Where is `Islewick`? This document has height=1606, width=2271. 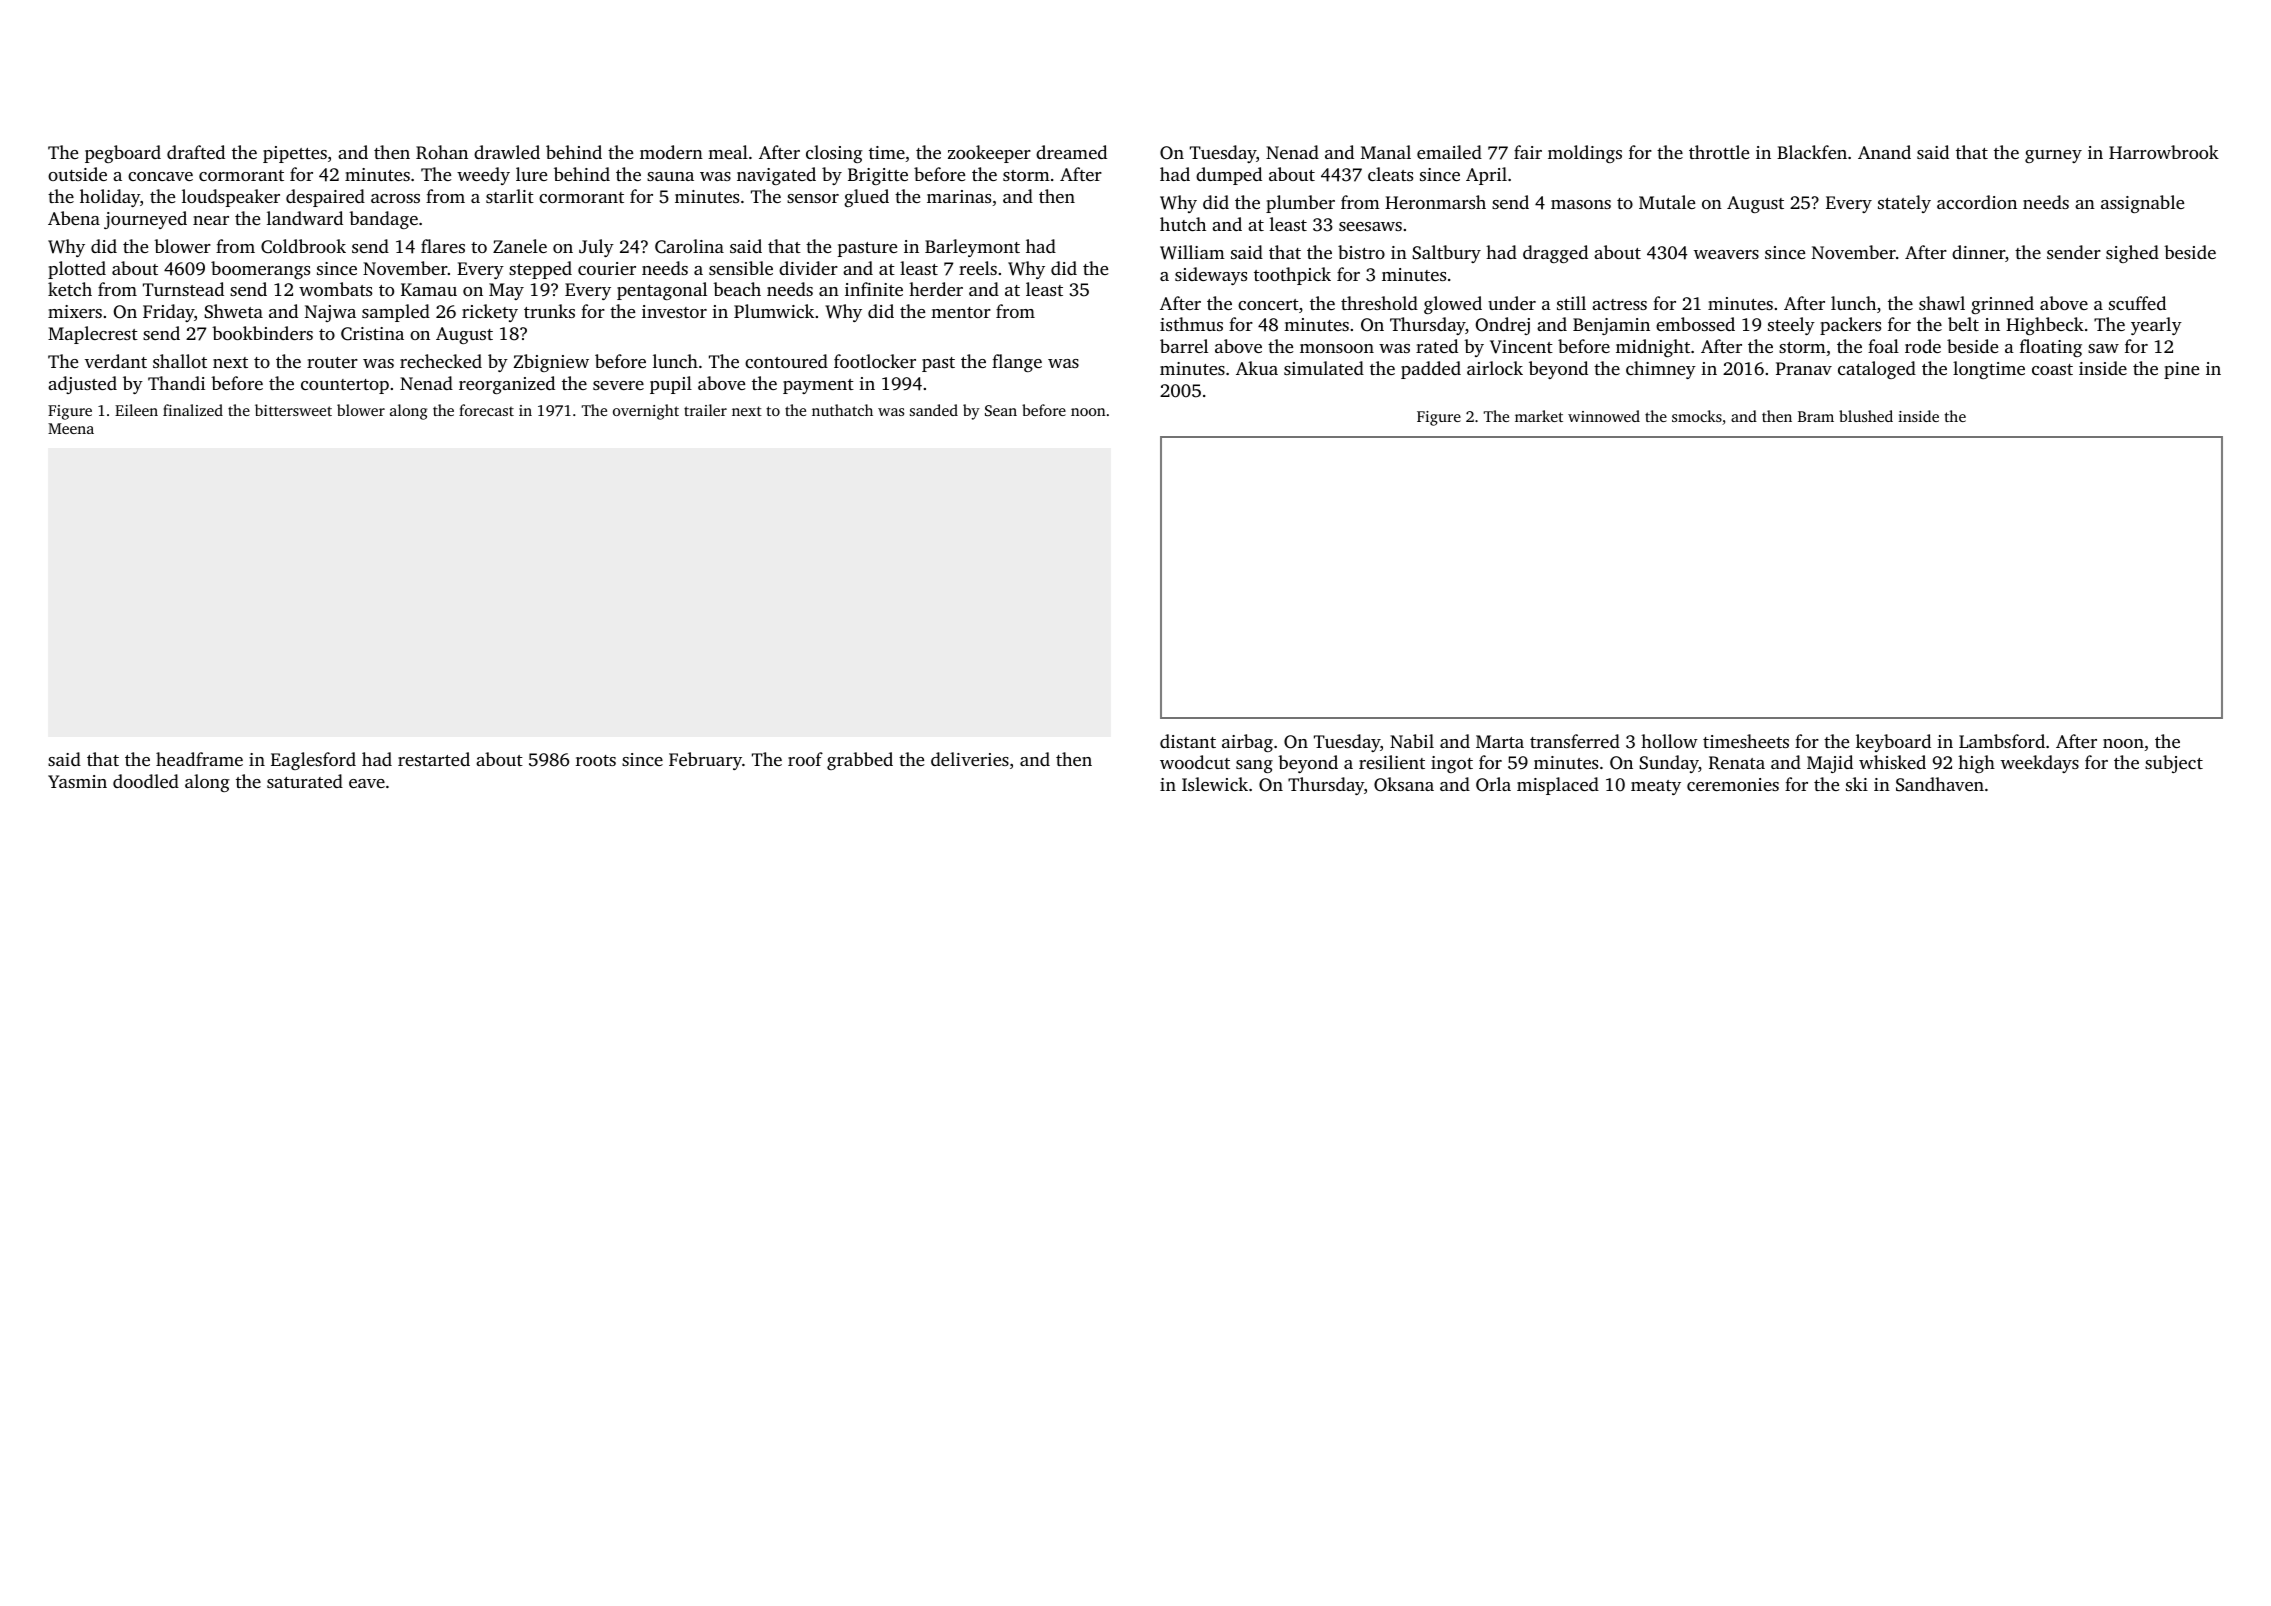 Islewick is located at coordinates (1215, 784).
